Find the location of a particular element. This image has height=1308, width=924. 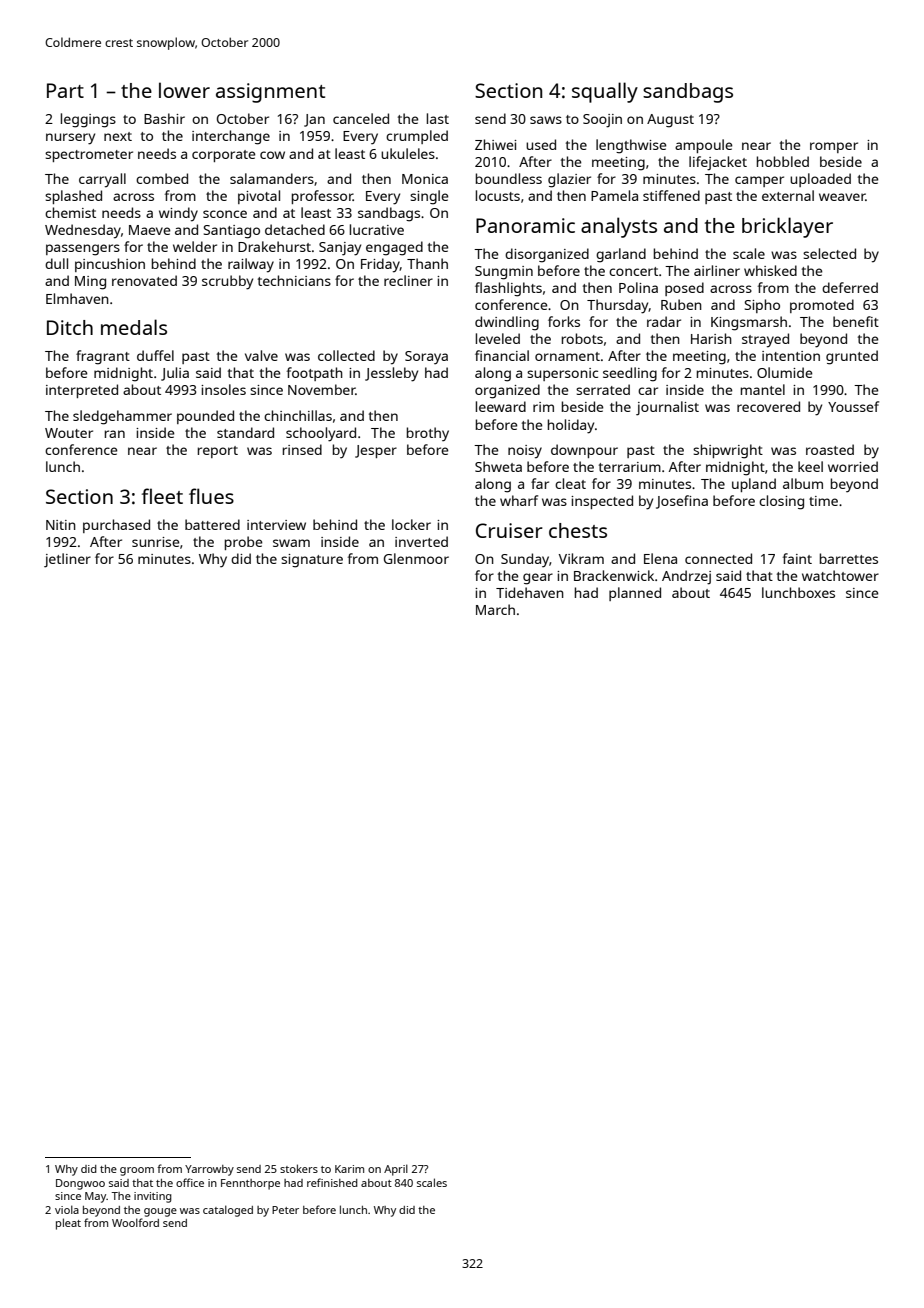

benefit is located at coordinates (856, 321).
